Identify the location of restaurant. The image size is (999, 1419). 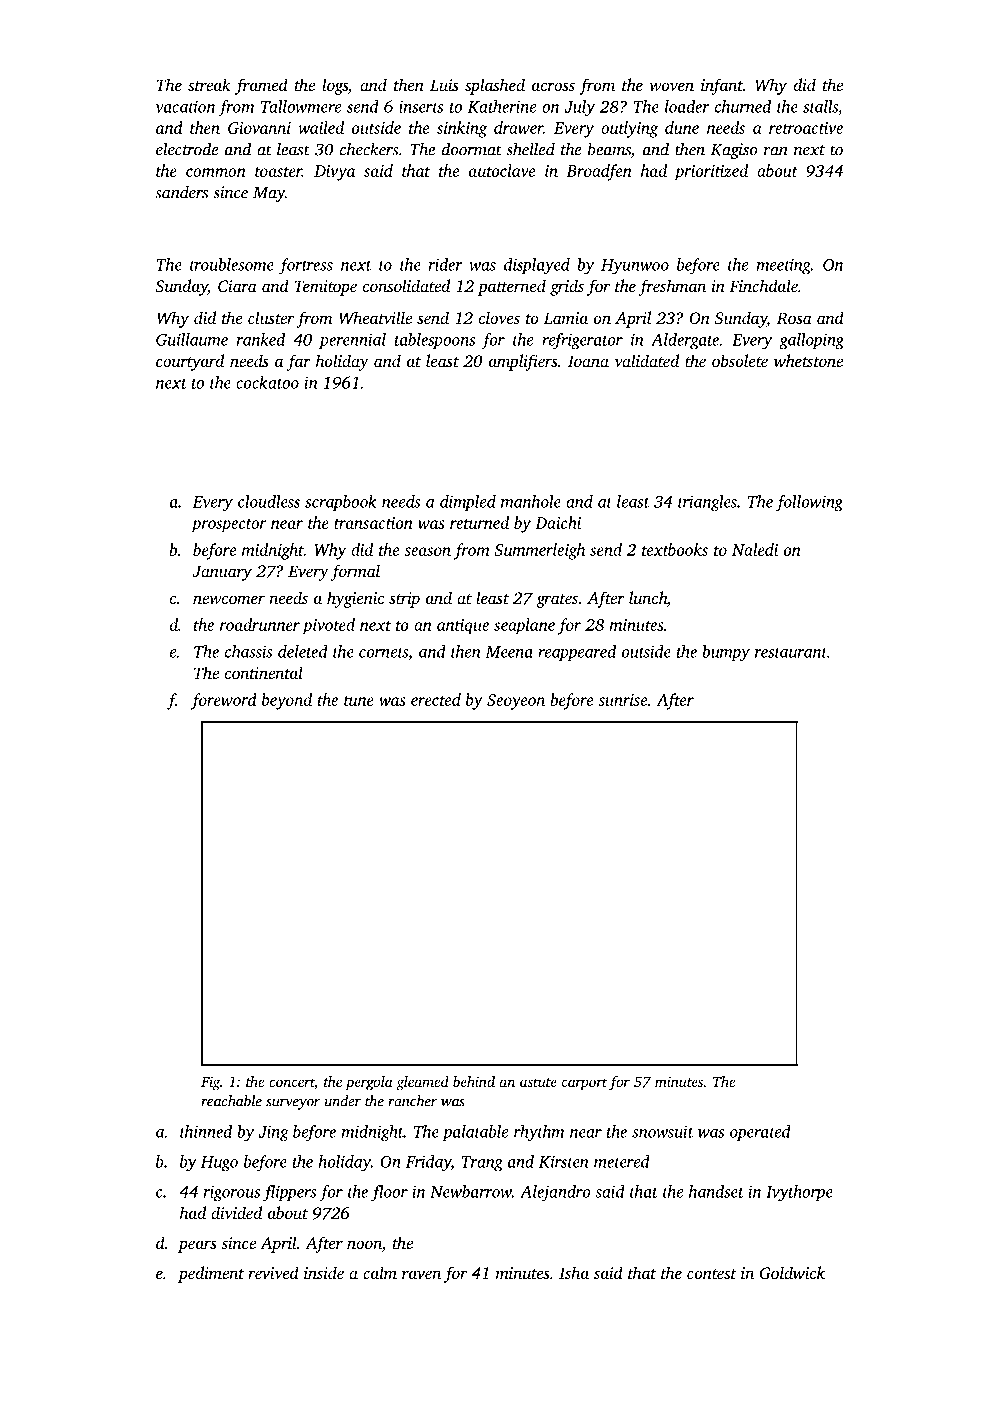
(791, 653).
